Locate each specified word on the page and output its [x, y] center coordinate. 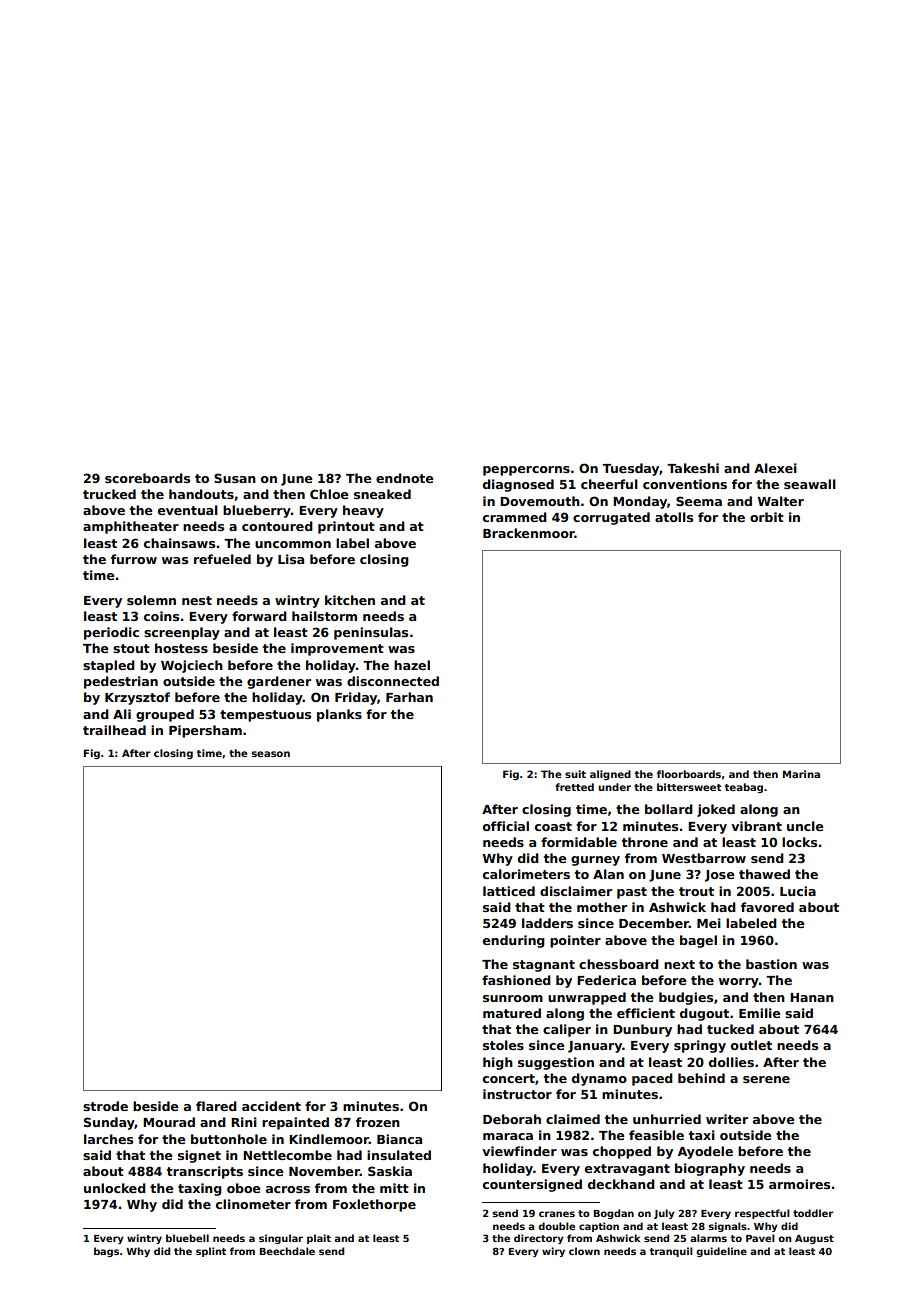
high [498, 1063]
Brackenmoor [529, 533]
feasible [656, 1135]
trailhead [114, 730]
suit [575, 774]
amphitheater [131, 527]
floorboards [689, 774]
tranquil [671, 1252]
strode [105, 1106]
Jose [719, 876]
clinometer [253, 1204]
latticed [509, 891]
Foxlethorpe [374, 1205]
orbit [767, 517]
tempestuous [265, 716]
